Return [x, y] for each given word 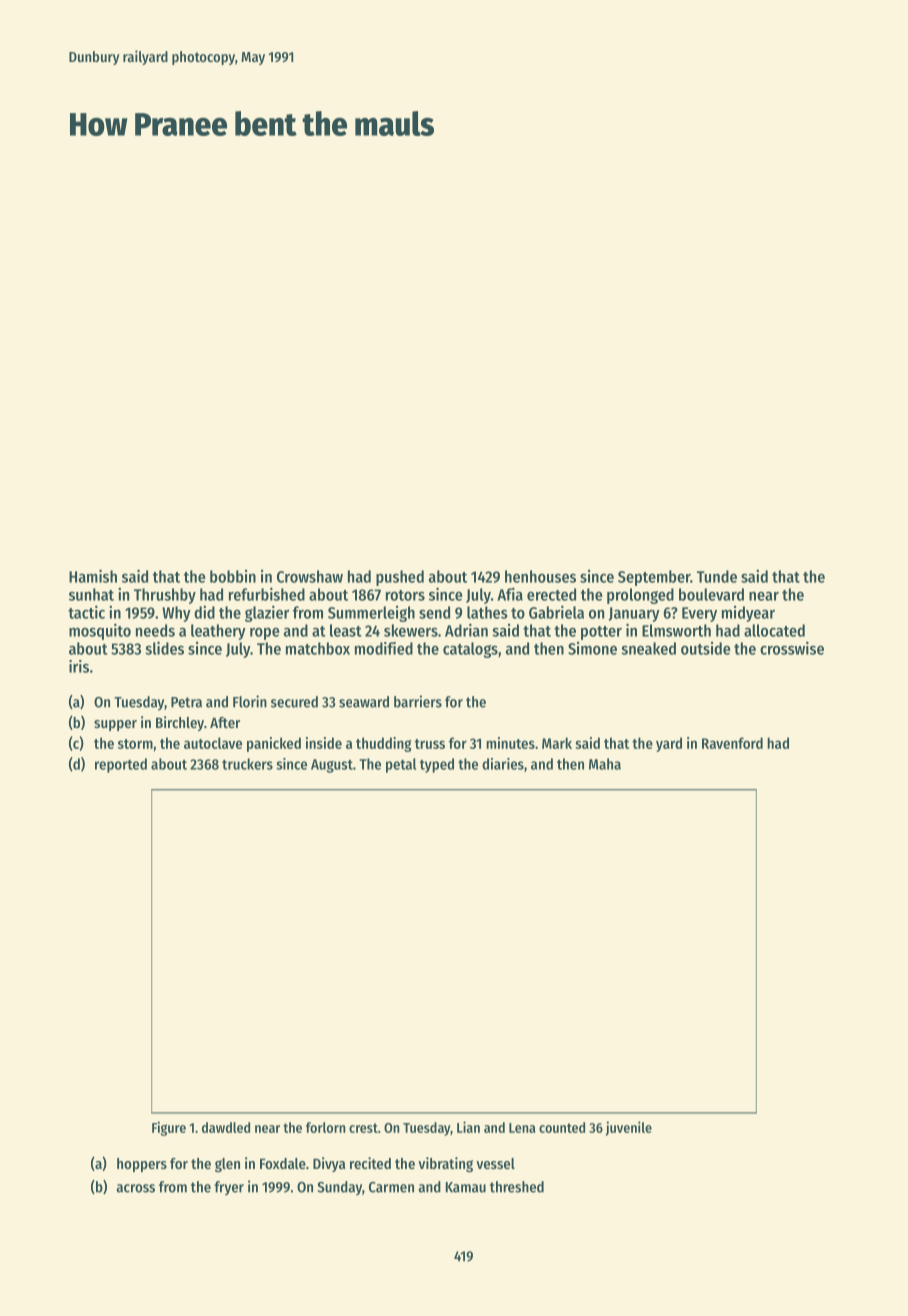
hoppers [142, 1165]
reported [121, 765]
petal [401, 765]
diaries [503, 764]
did [204, 612]
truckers [247, 764]
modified [384, 648]
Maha [605, 764]
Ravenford [732, 743]
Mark [557, 743]
